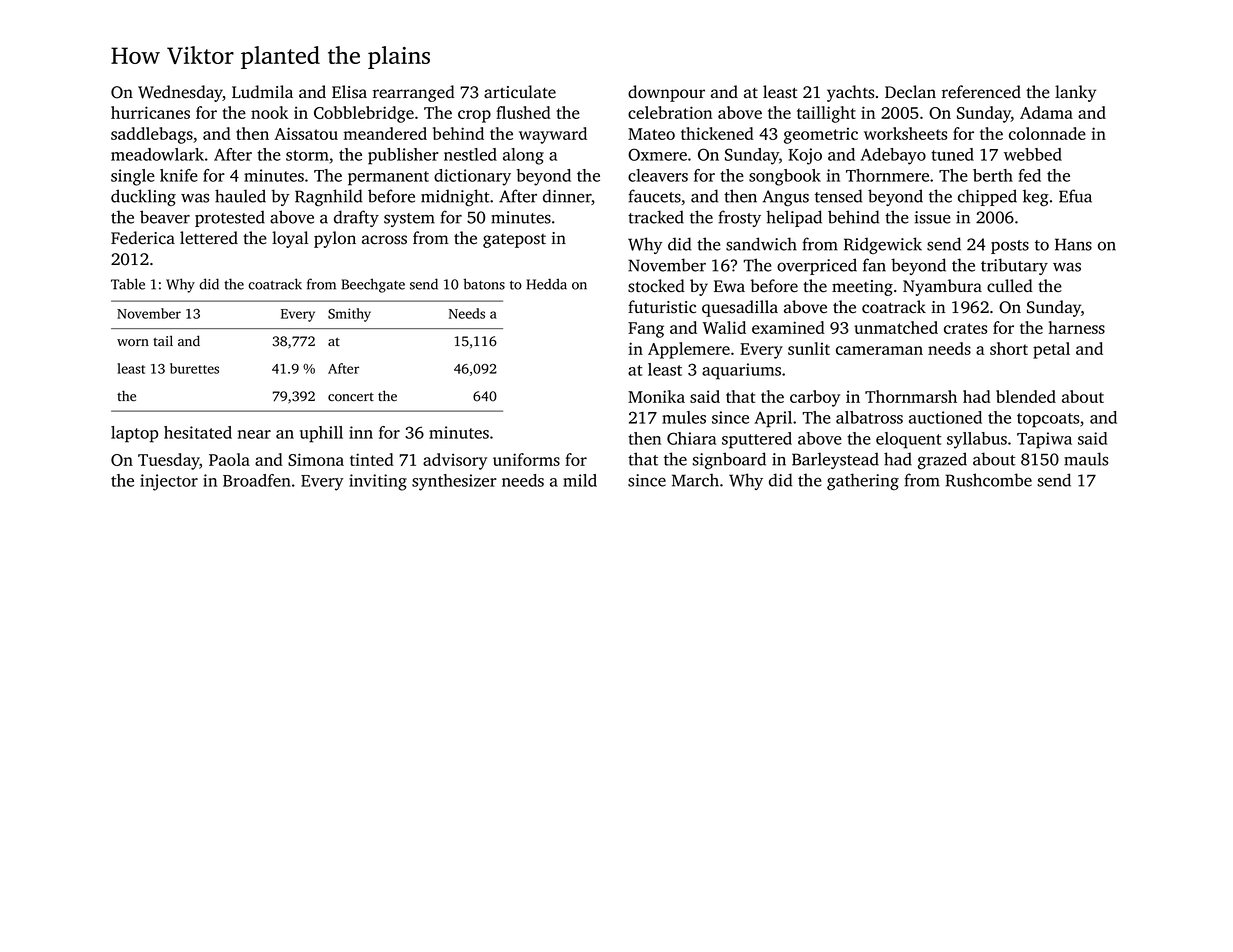  What do you see at coordinates (666, 93) in the screenshot?
I see `downpour` at bounding box center [666, 93].
